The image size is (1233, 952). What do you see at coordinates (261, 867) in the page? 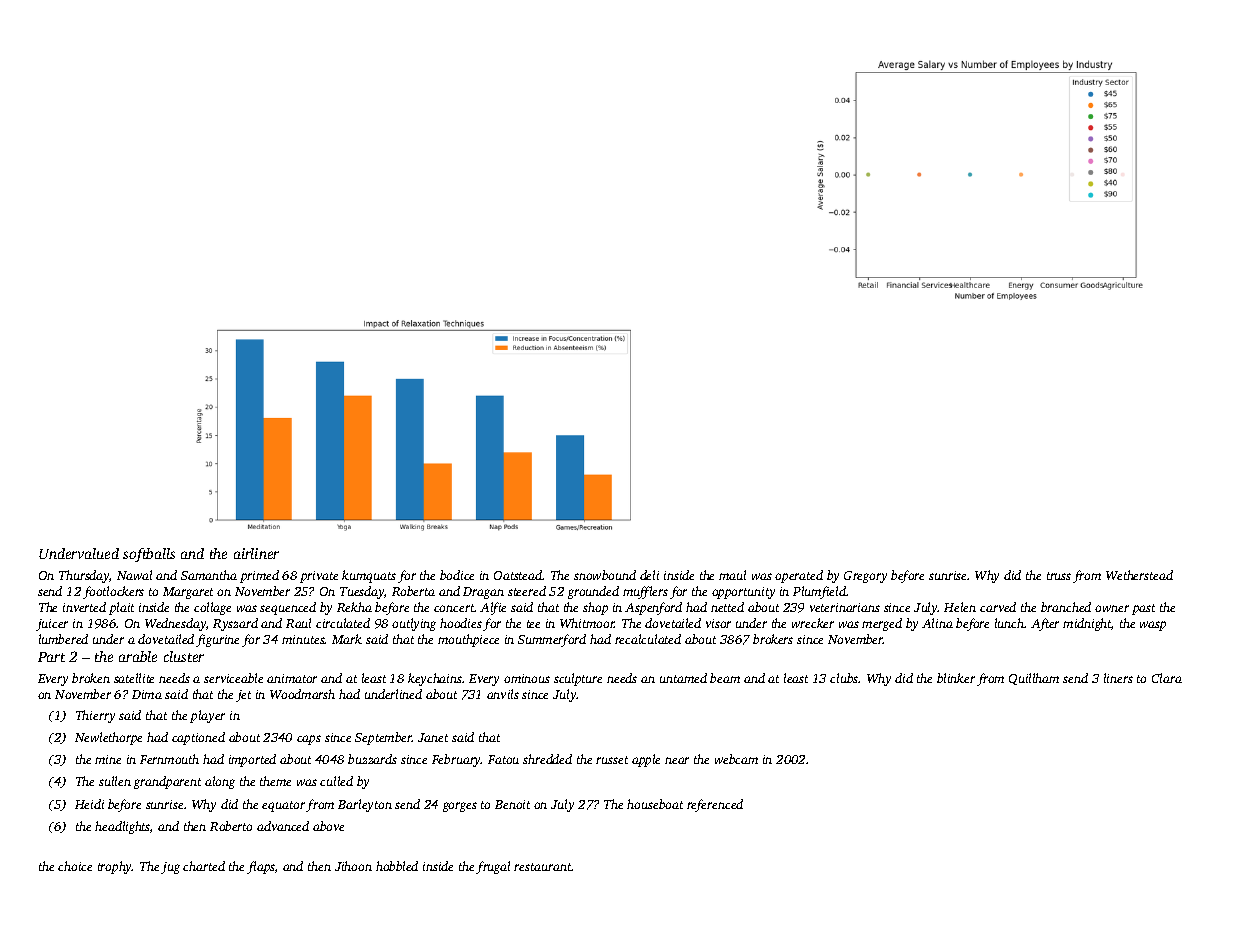
I see `flaps` at bounding box center [261, 867].
